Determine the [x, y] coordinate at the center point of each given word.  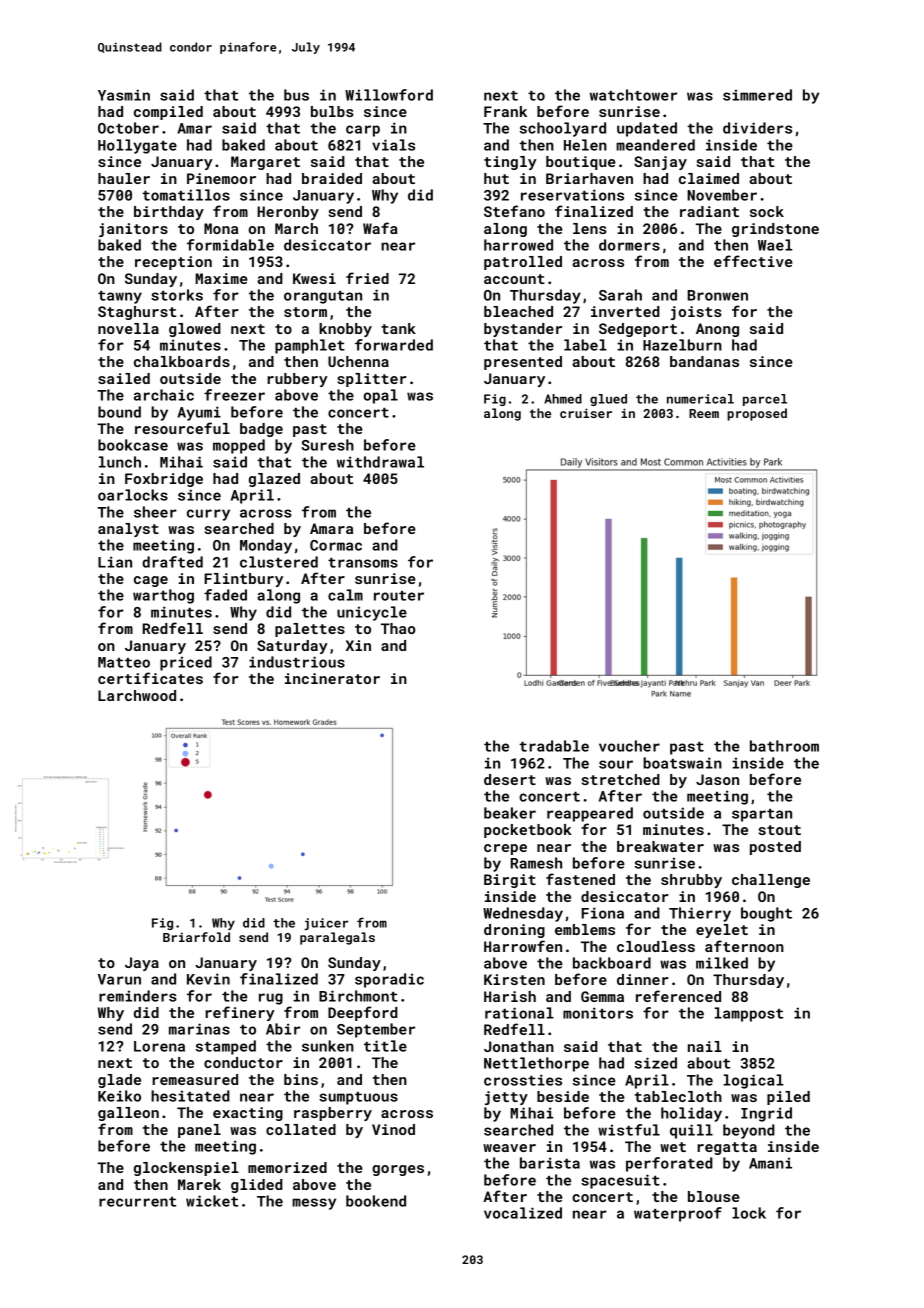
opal [380, 396]
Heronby [288, 213]
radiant [709, 211]
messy [314, 1204]
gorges [398, 1170]
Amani [770, 1163]
